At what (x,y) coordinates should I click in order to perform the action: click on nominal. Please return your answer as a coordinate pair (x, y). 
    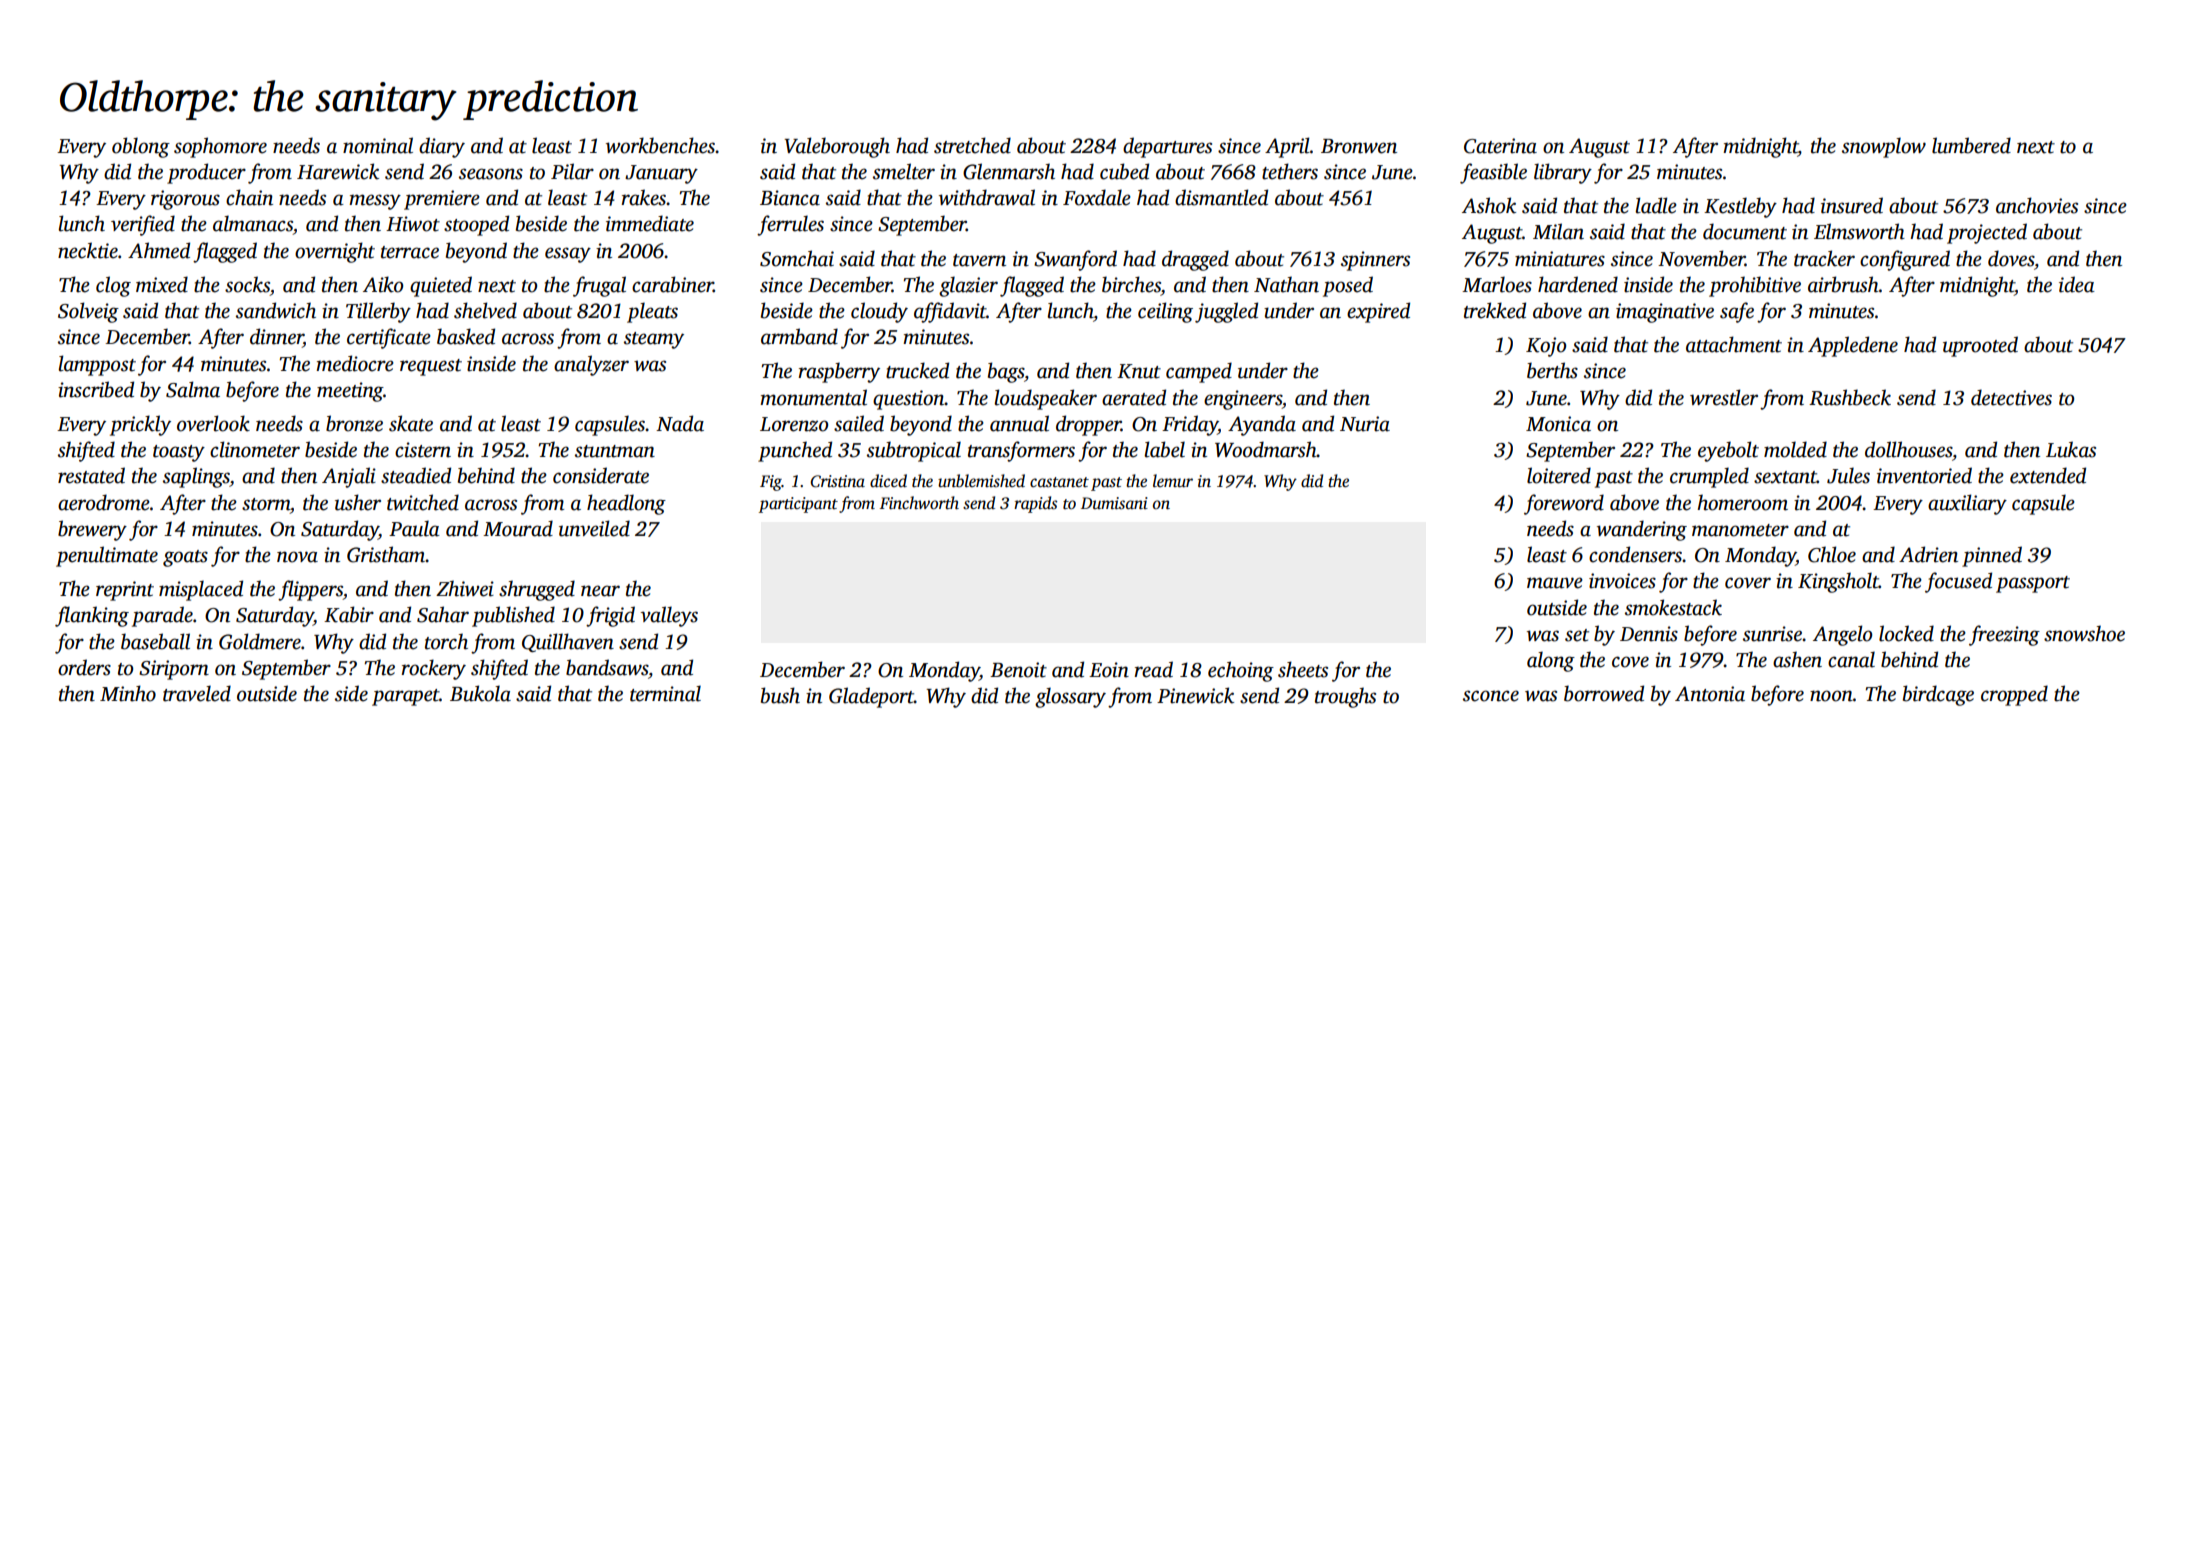
    Looking at the image, I should click on (378, 145).
